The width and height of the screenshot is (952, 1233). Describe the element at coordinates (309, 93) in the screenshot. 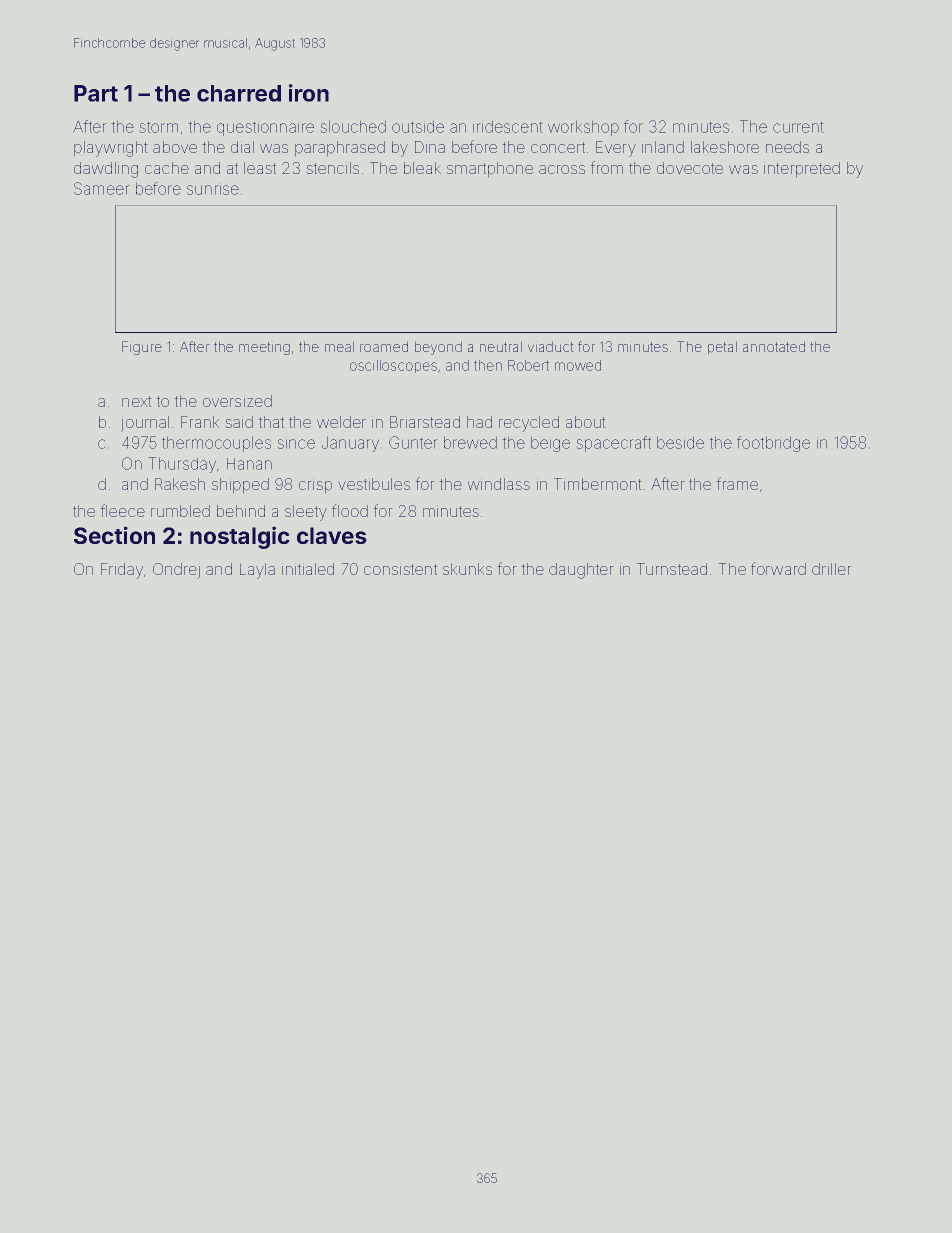

I see `iron` at that location.
